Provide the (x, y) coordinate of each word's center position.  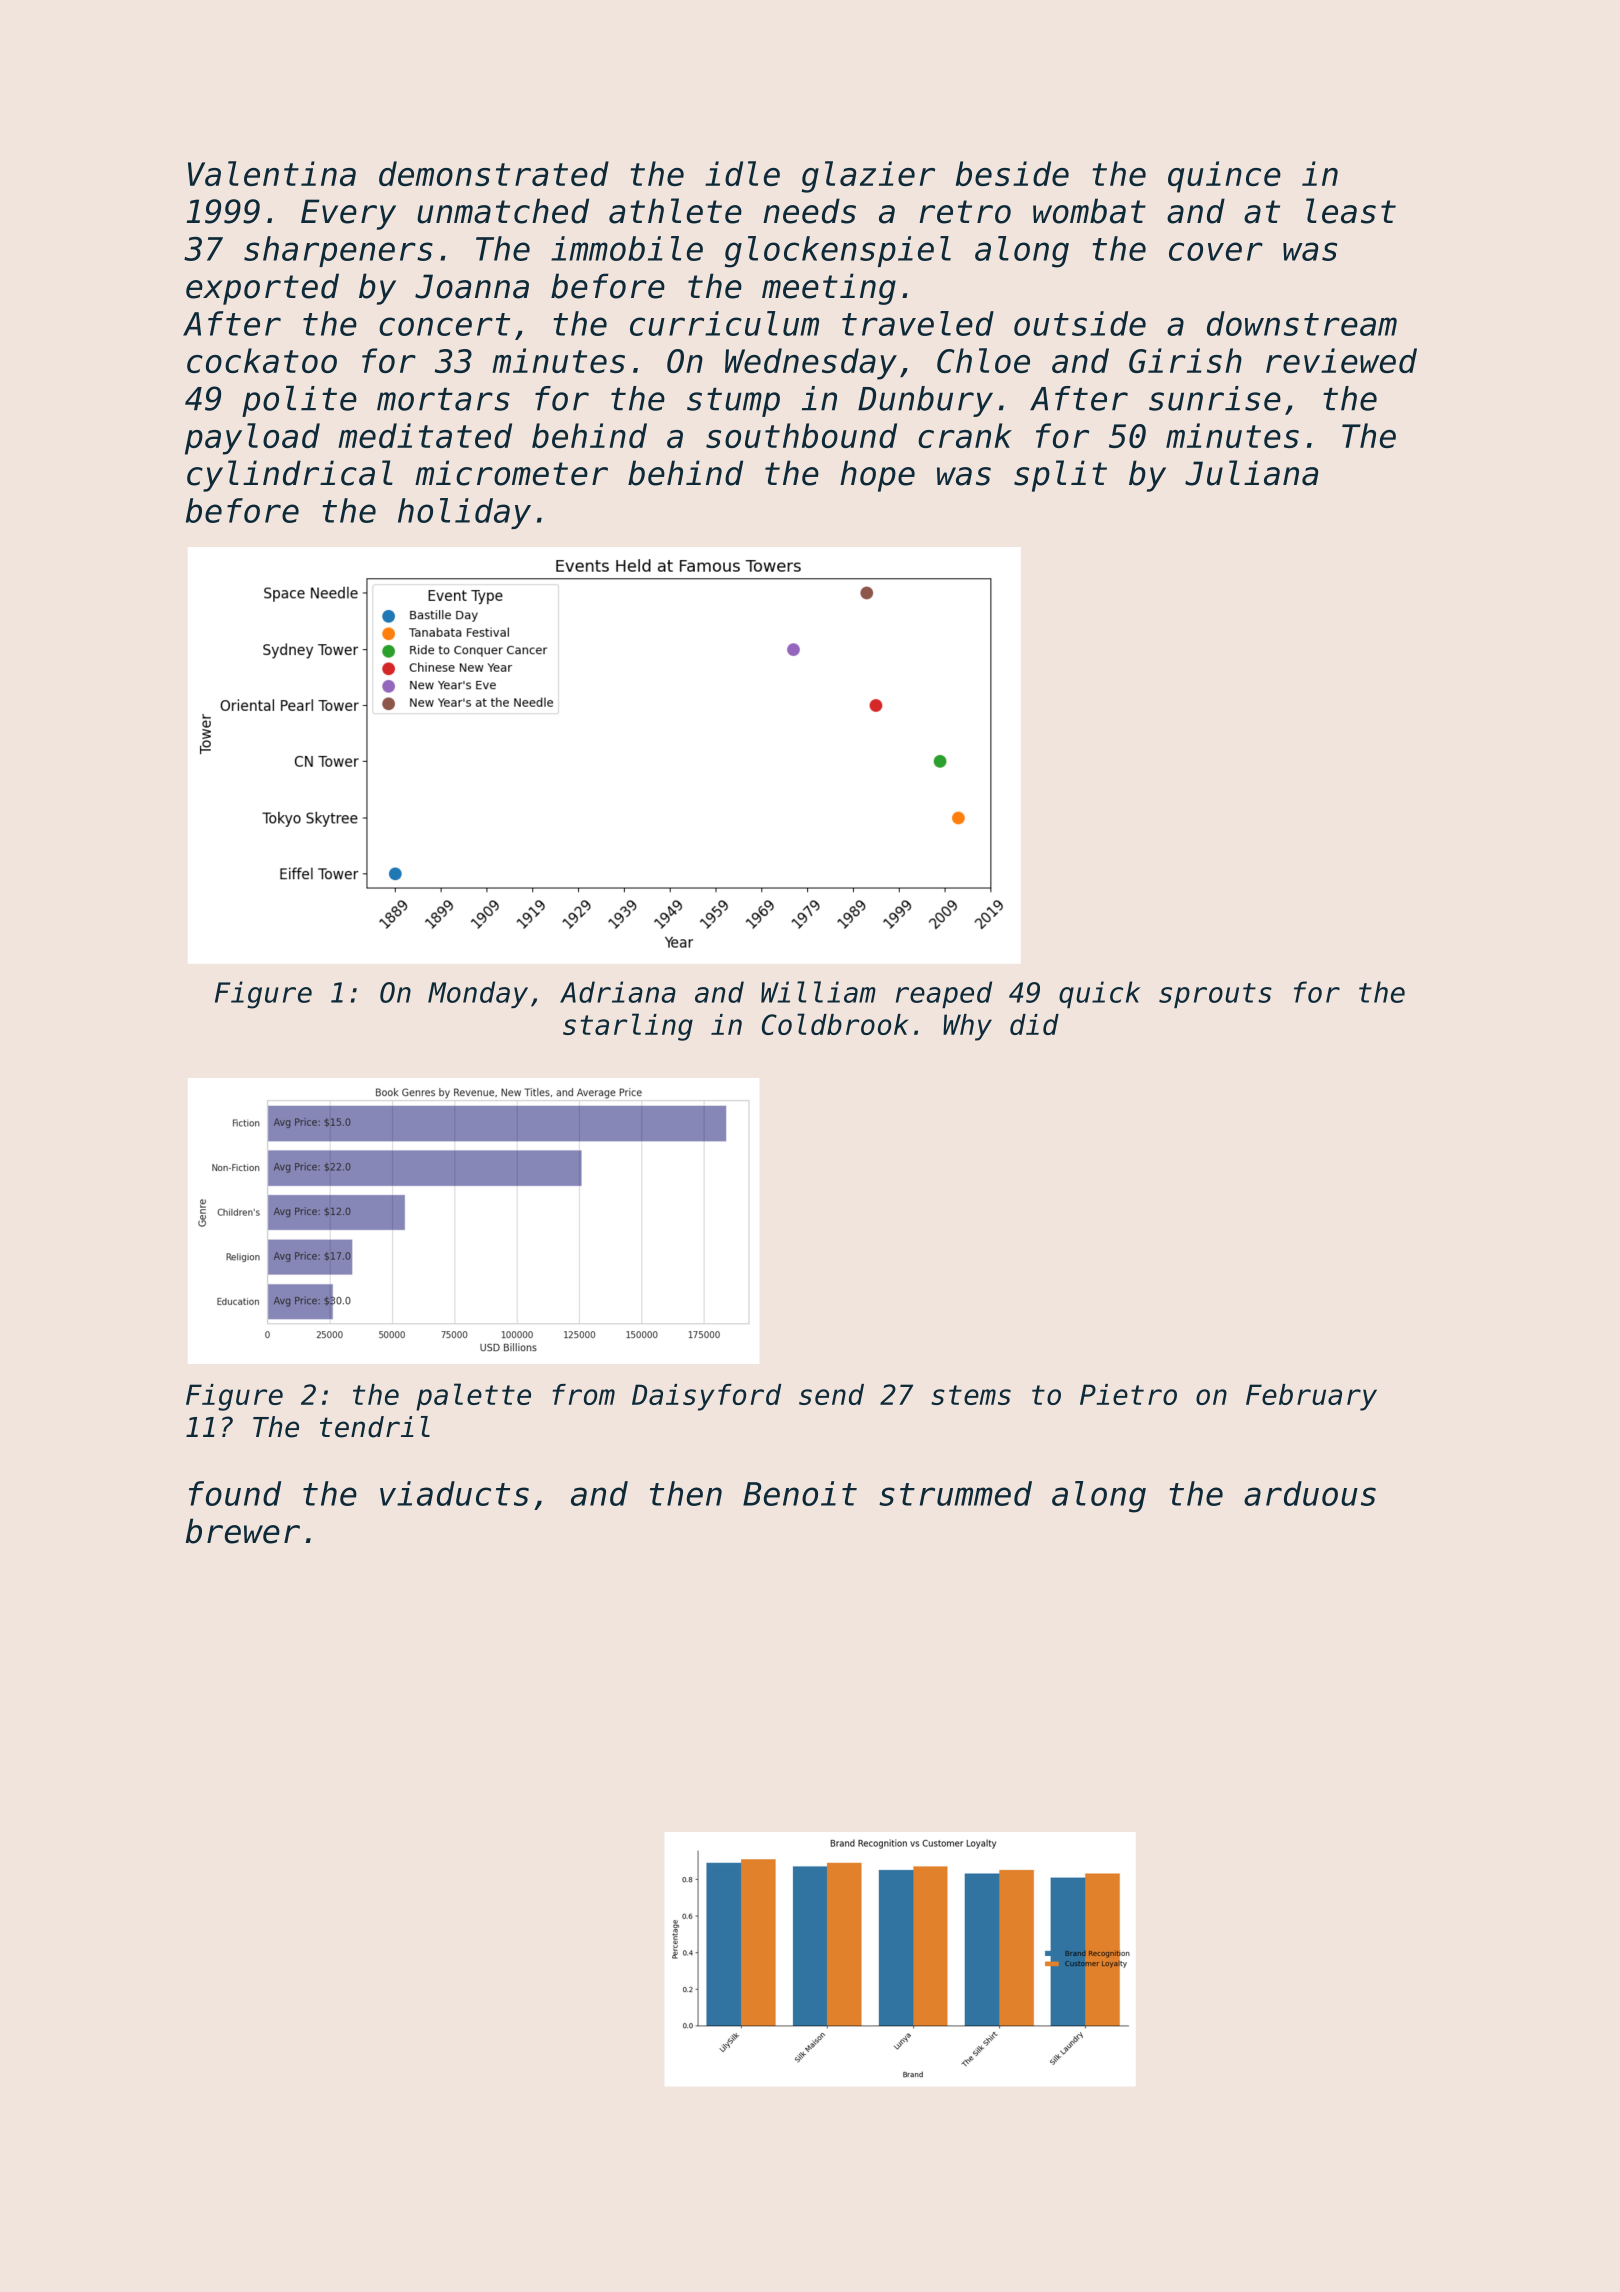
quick (1099, 994)
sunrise (1215, 398)
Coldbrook (835, 1024)
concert (444, 324)
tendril (375, 1427)
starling (628, 1027)
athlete (675, 211)
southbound (801, 435)
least (1351, 211)
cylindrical (290, 476)
